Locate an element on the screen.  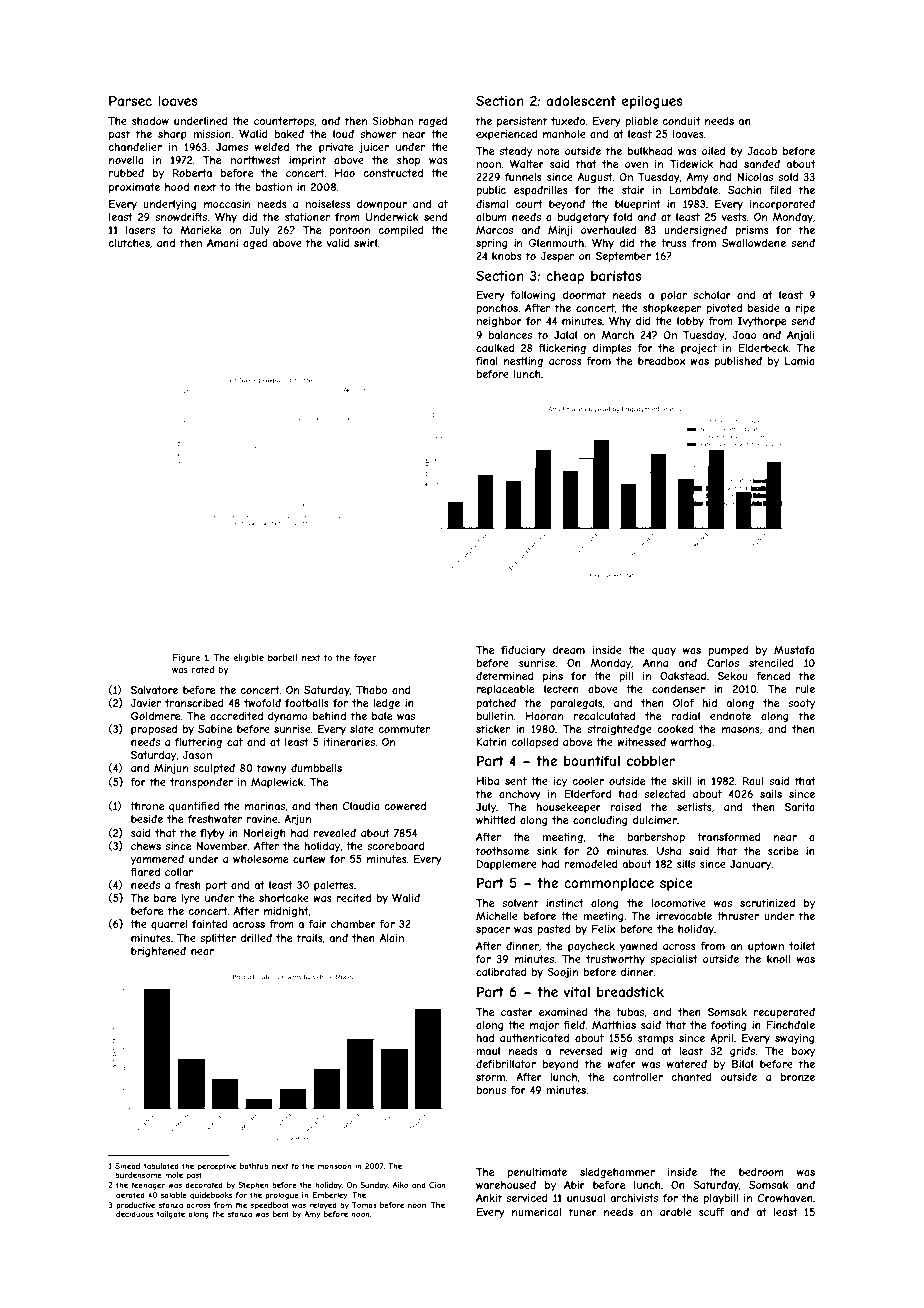
chews is located at coordinates (146, 846).
